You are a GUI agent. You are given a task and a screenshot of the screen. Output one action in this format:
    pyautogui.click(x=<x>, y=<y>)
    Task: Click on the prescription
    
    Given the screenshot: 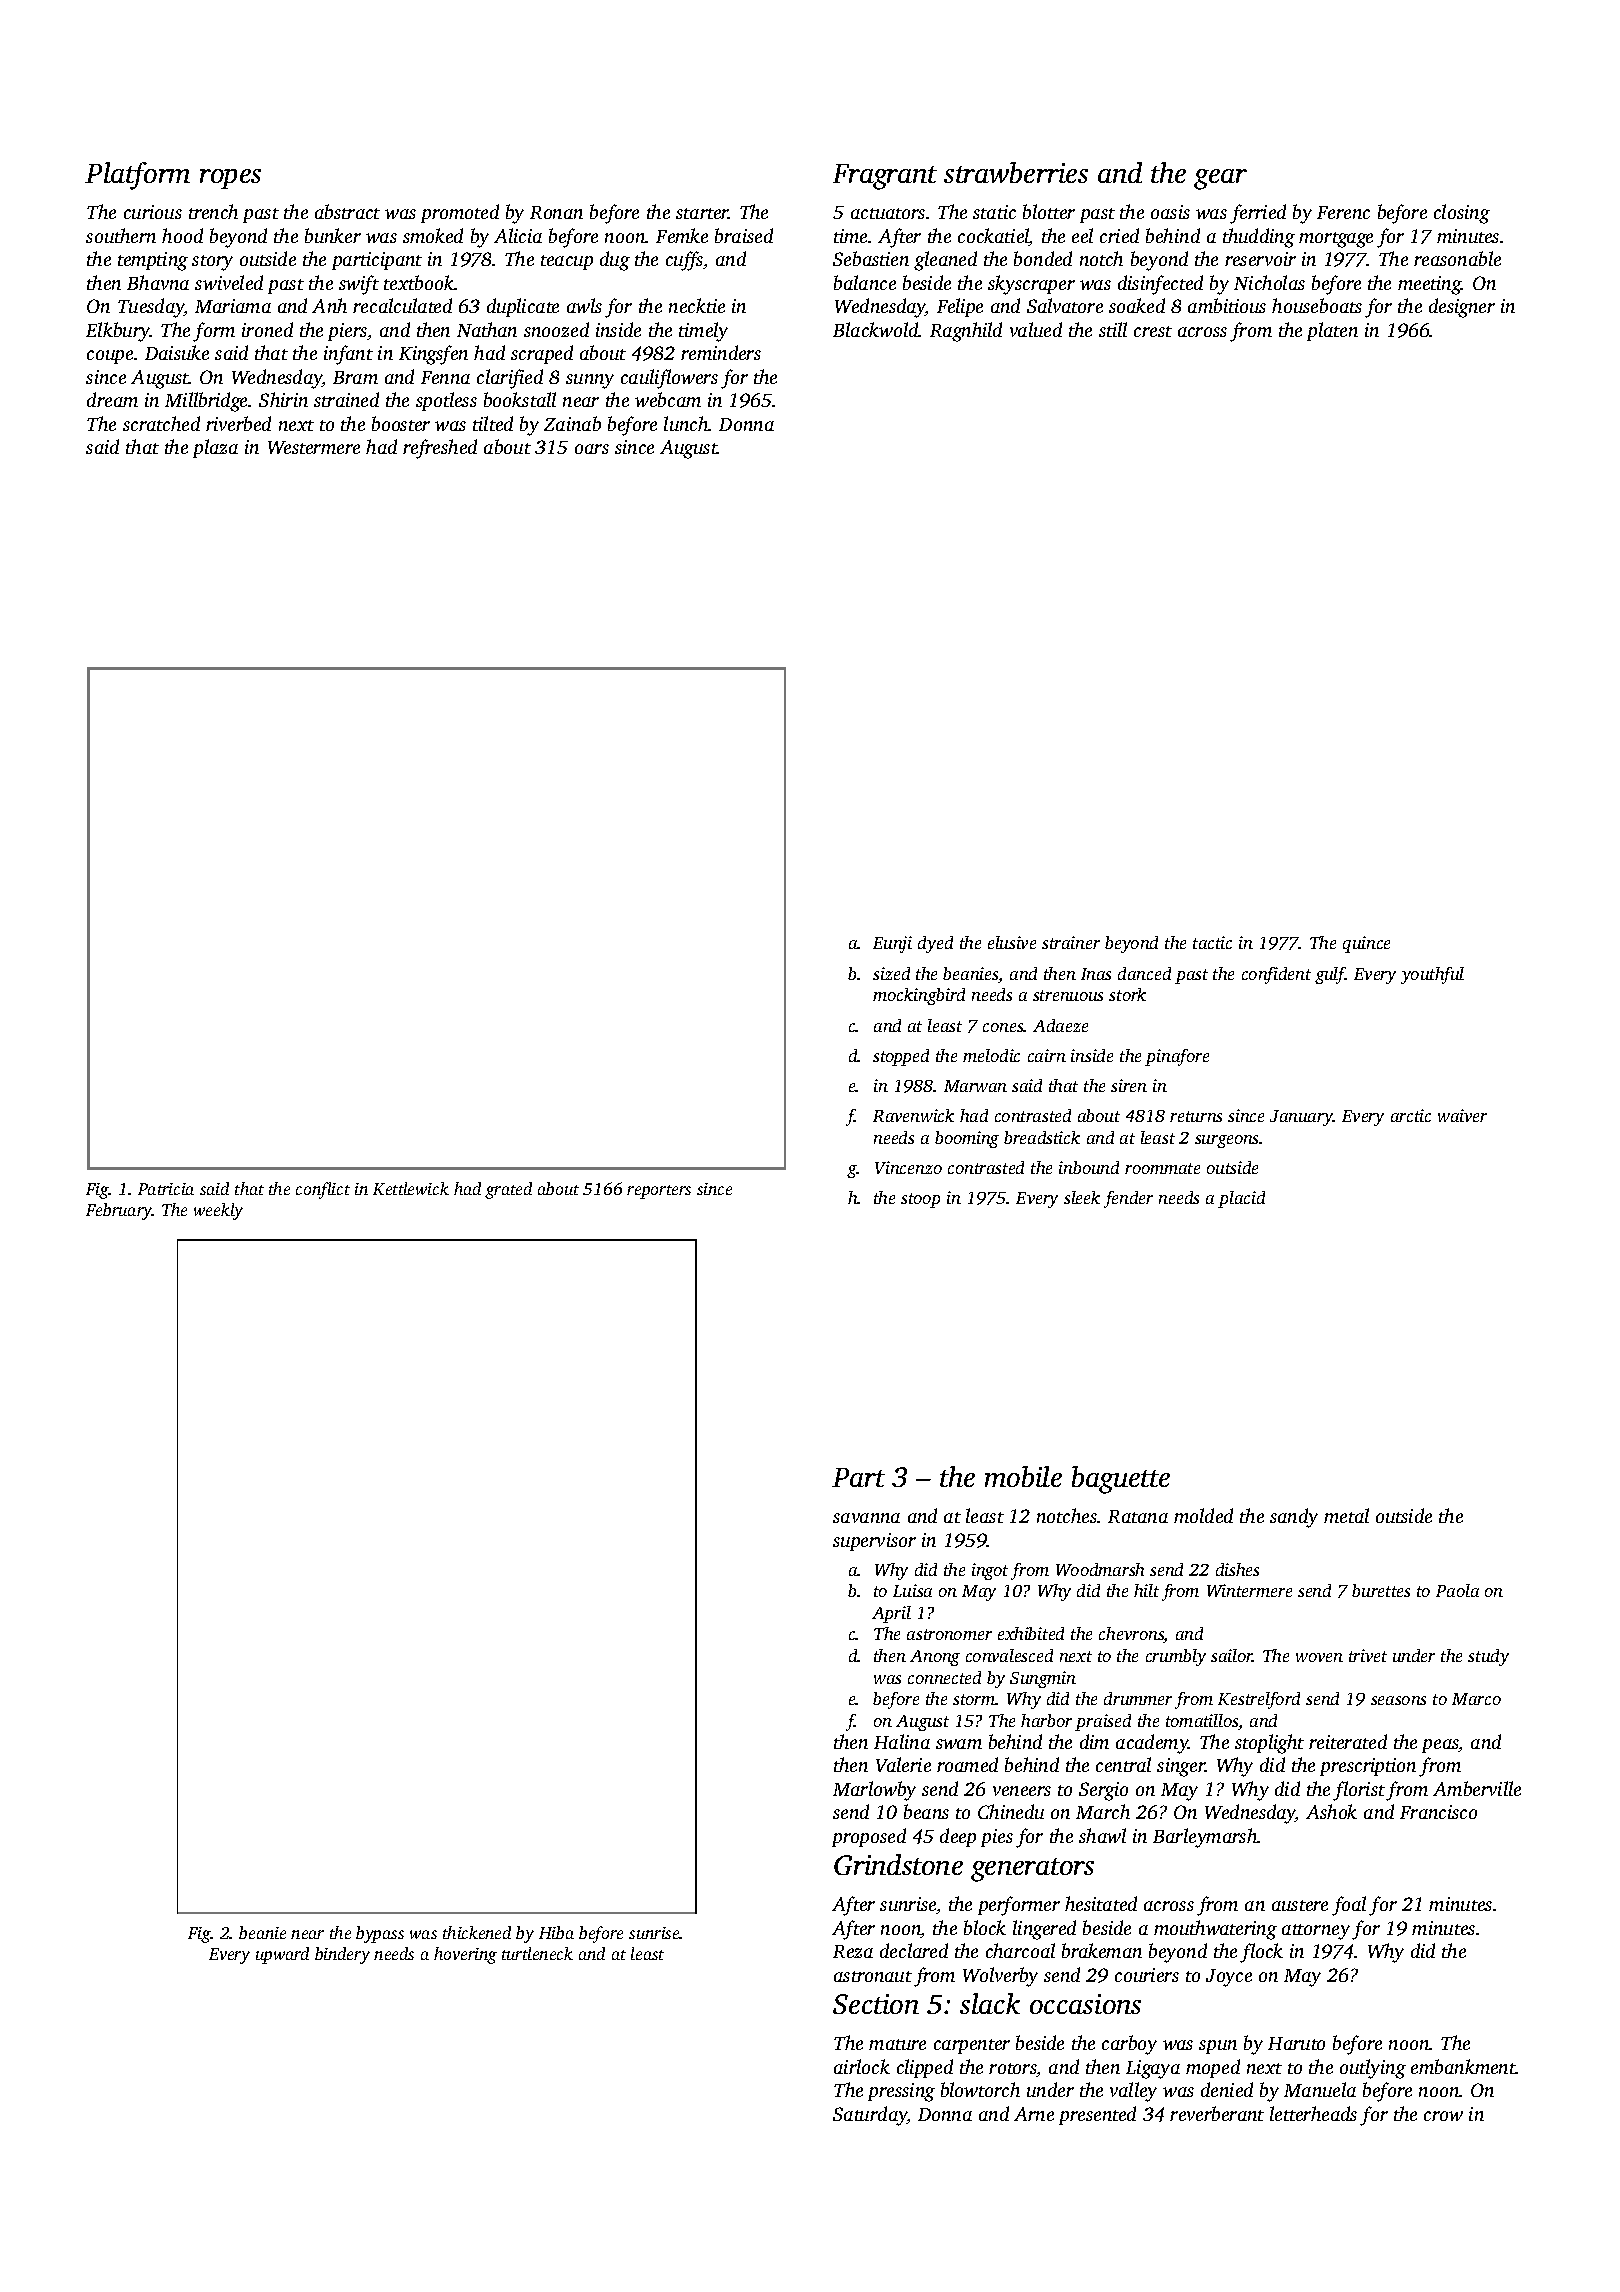 What is the action you would take?
    pyautogui.click(x=1368, y=1767)
